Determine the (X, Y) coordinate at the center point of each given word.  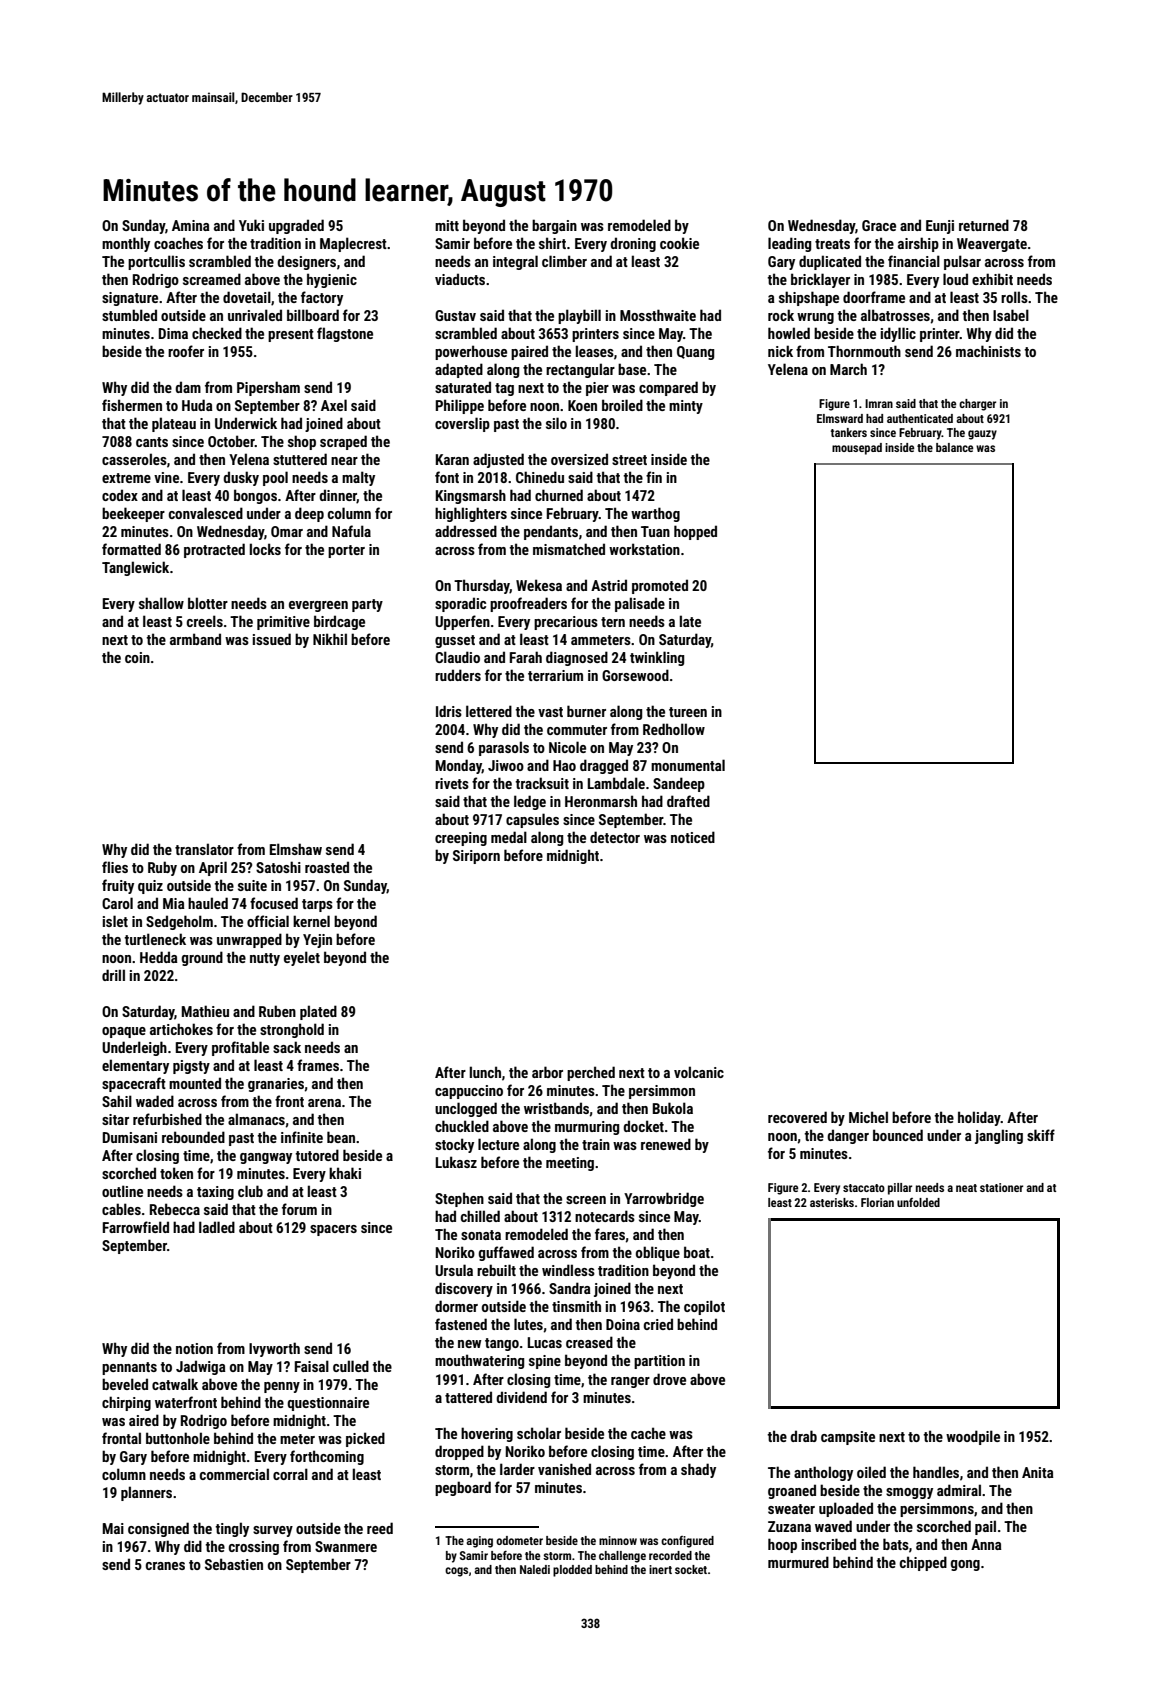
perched (591, 1073)
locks (265, 549)
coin (137, 657)
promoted (660, 586)
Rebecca (175, 1209)
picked (365, 1439)
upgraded (296, 226)
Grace (879, 225)
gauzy (982, 435)
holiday (979, 1118)
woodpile (973, 1437)
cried (658, 1324)
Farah (526, 657)
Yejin (317, 941)
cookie (679, 243)
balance (954, 447)
